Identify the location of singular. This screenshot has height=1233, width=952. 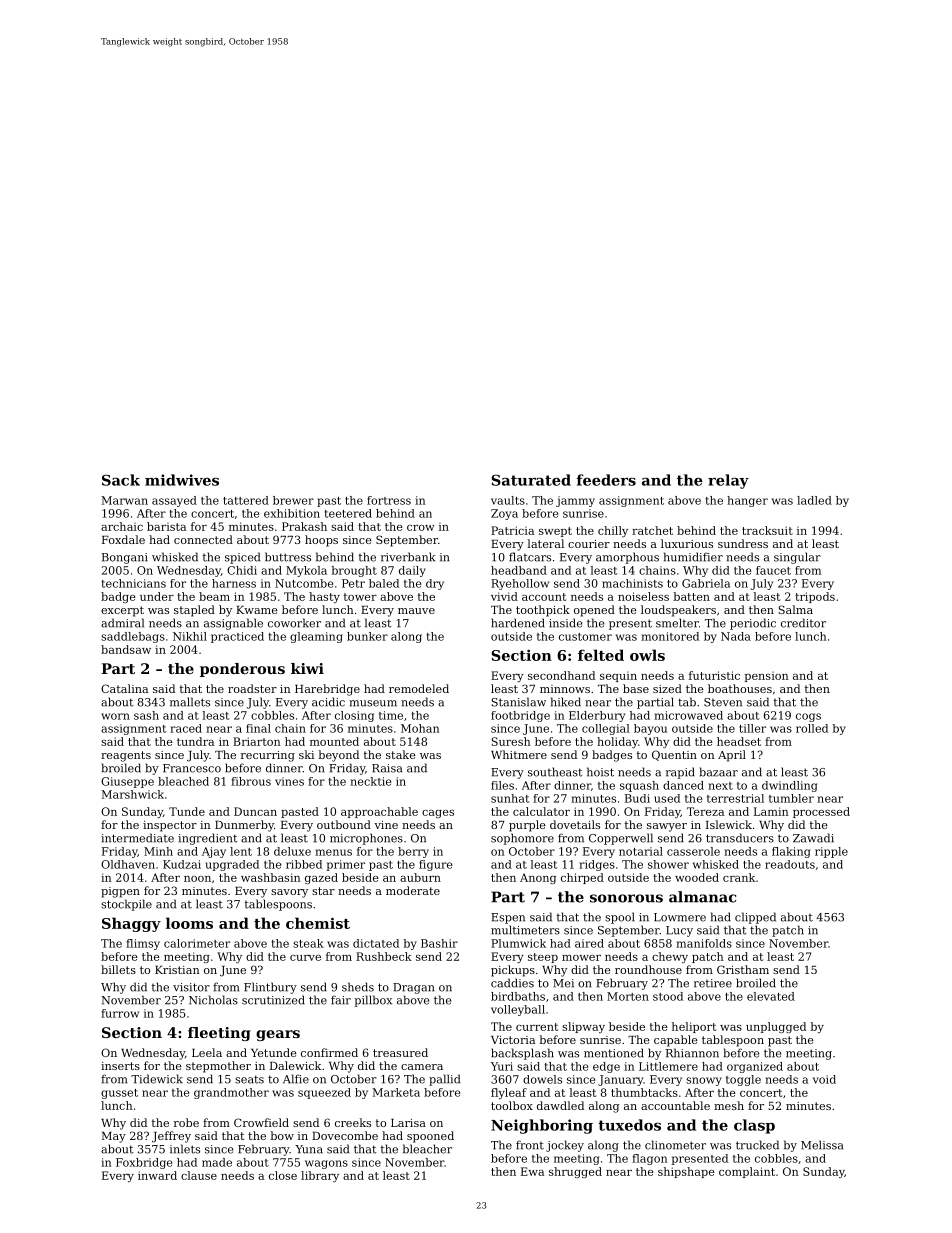
(797, 558).
